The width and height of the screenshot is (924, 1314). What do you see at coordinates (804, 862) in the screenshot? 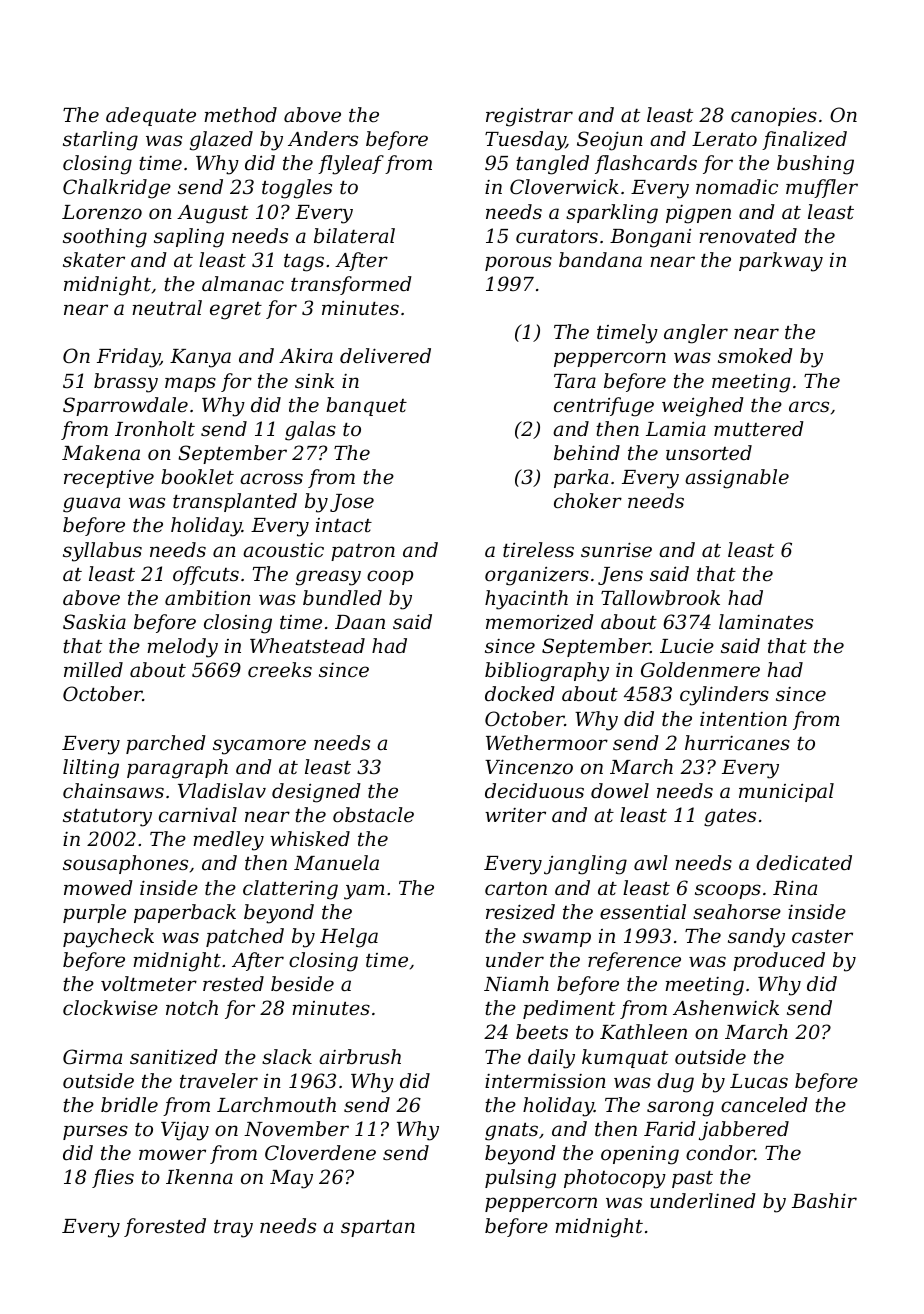
I see `dedicated` at bounding box center [804, 862].
